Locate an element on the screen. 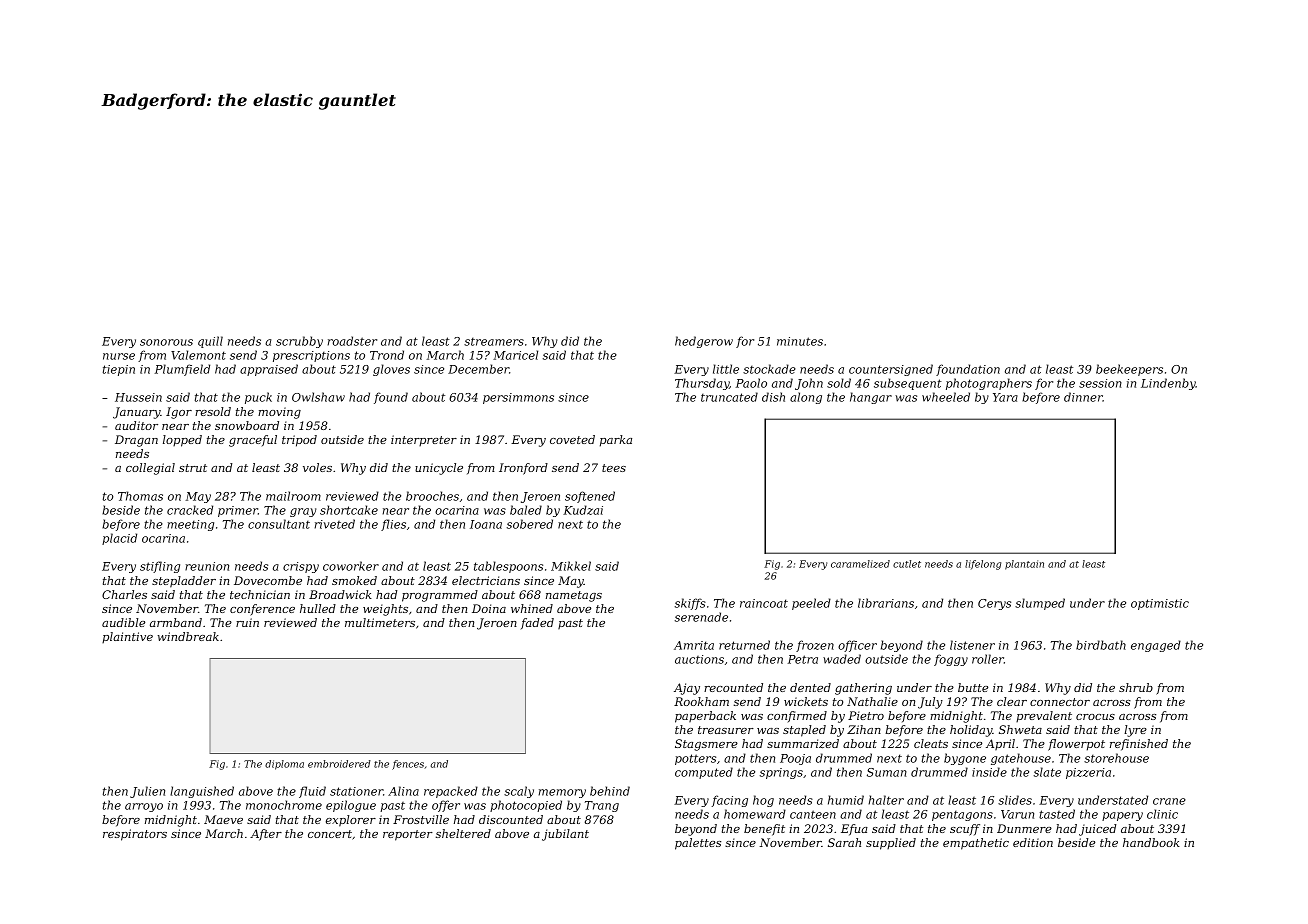 This screenshot has height=924, width=1308. audible is located at coordinates (123, 622).
